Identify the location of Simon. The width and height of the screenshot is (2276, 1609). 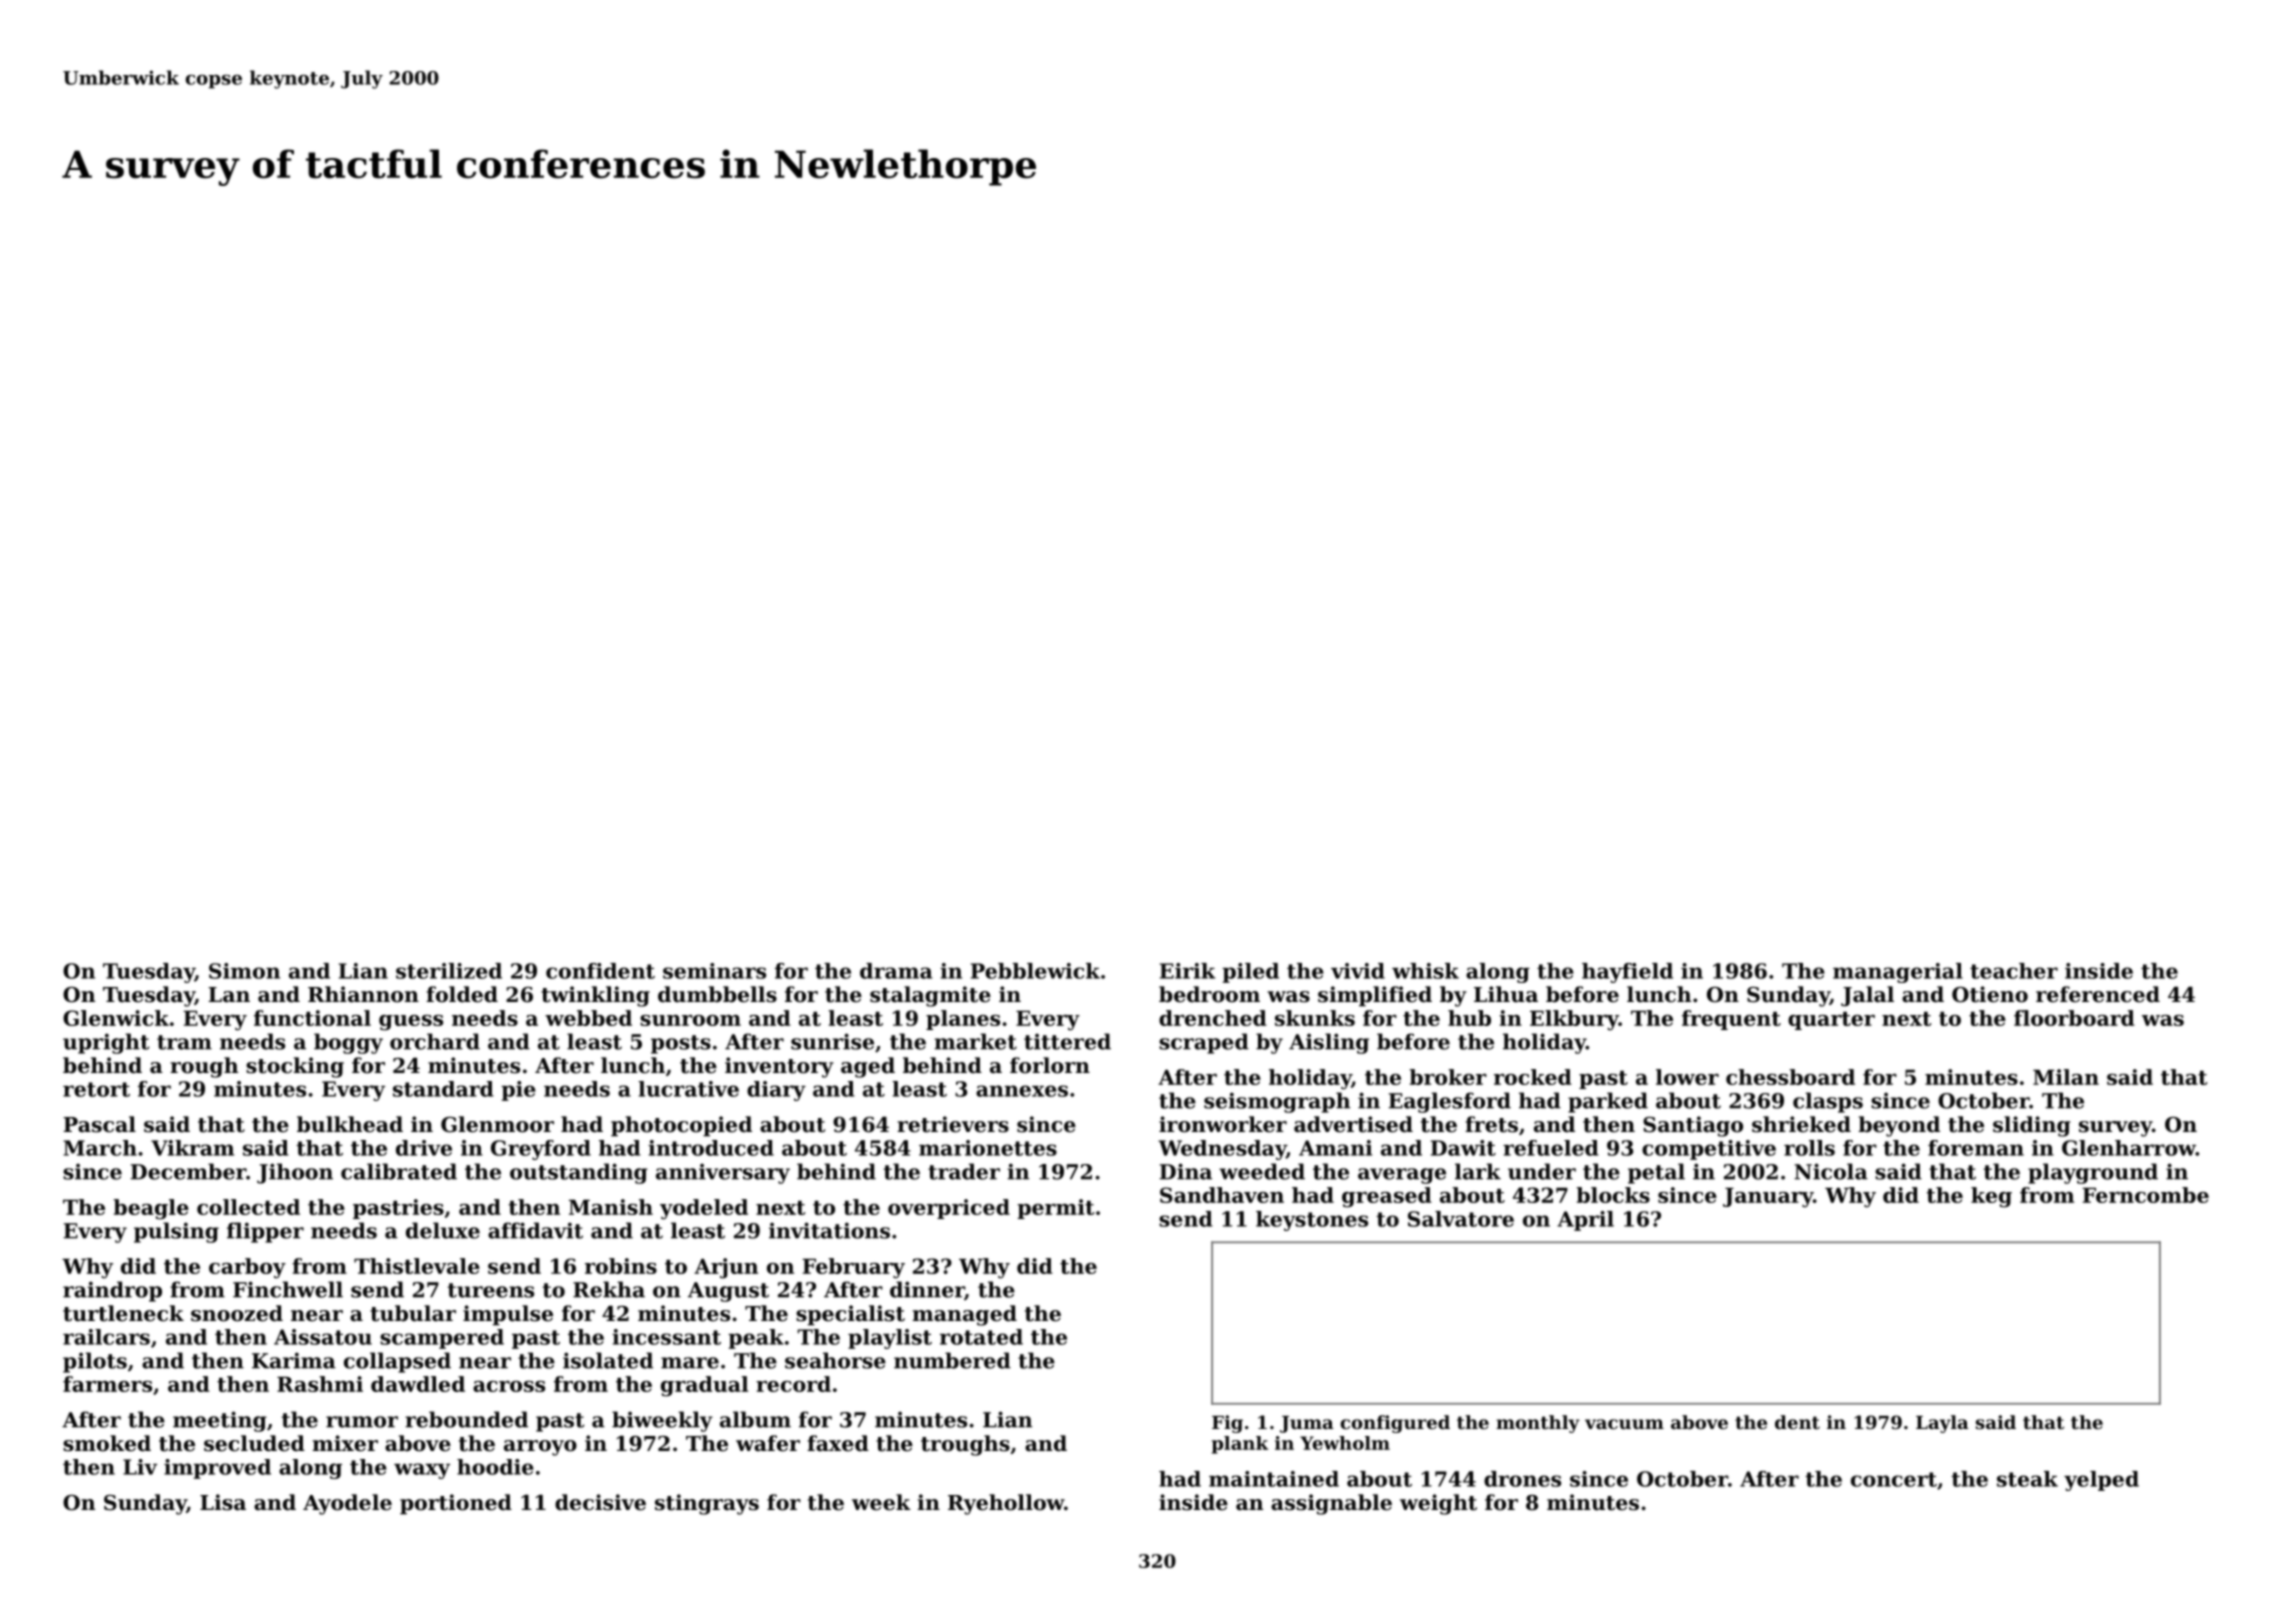
(244, 971).
